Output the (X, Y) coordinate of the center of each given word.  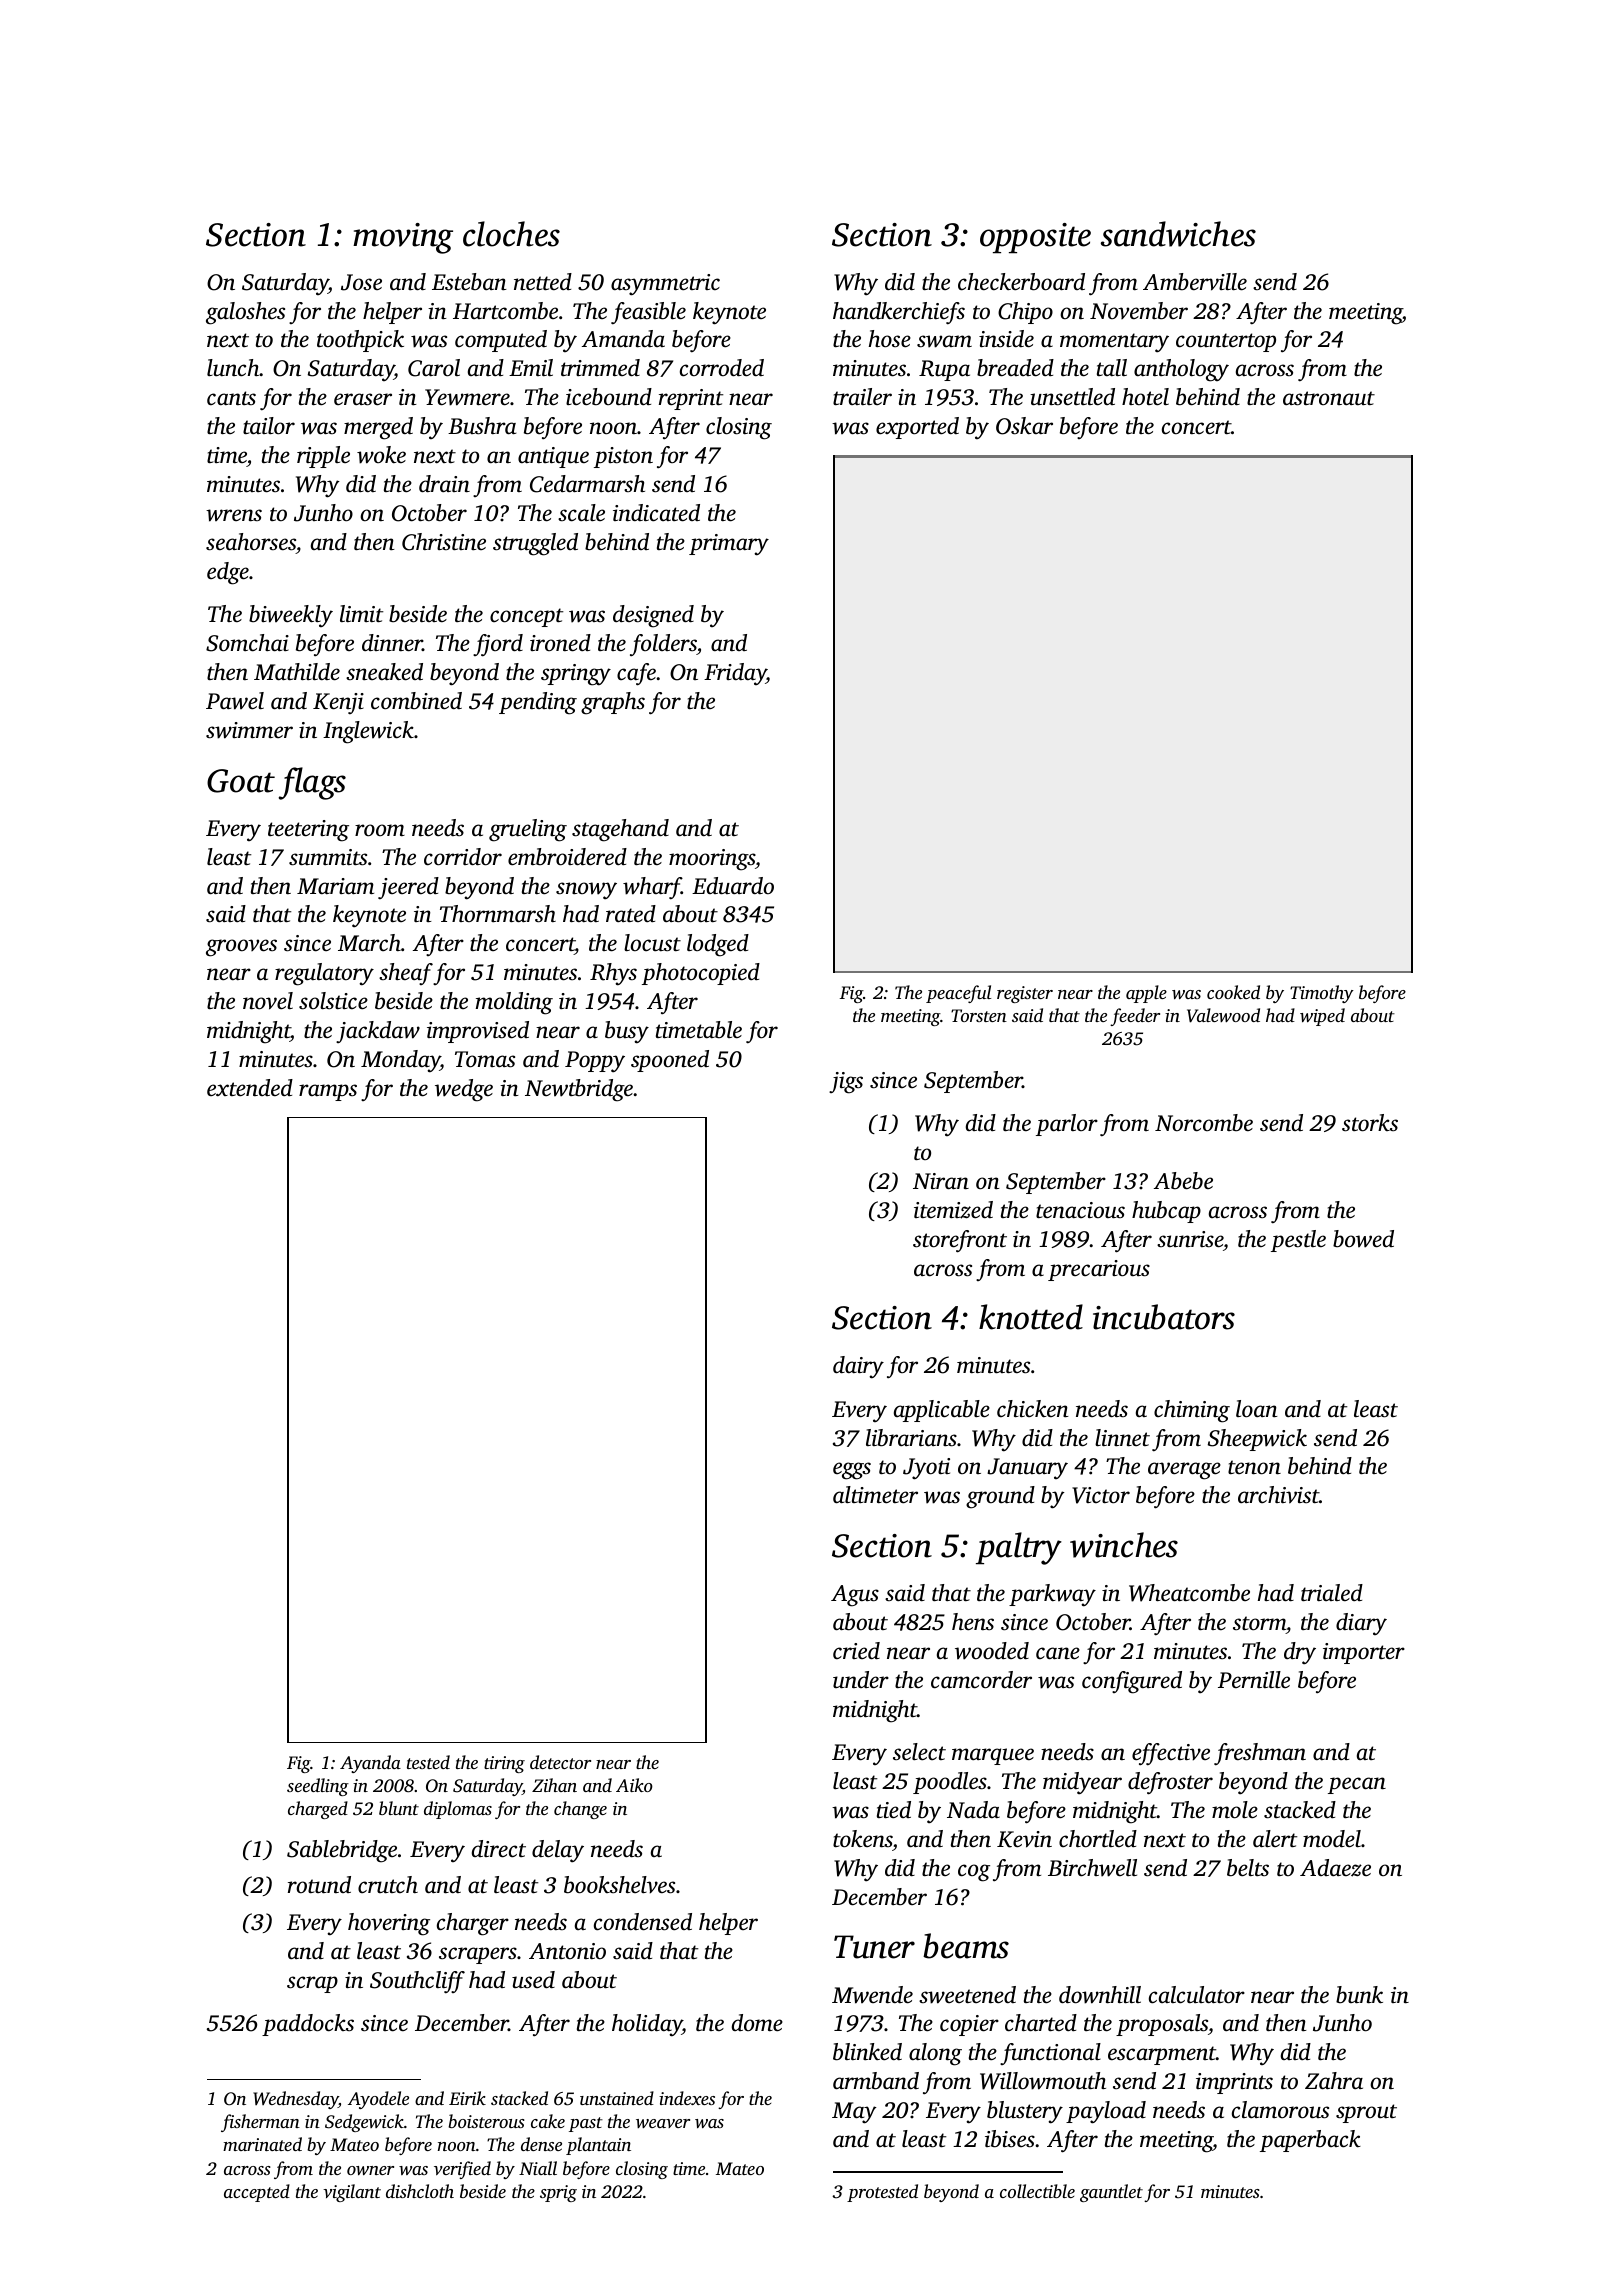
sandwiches (1178, 234)
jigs (846, 1083)
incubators (1164, 1317)
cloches (511, 234)
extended (250, 1088)
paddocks (308, 2025)
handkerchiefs (899, 313)
